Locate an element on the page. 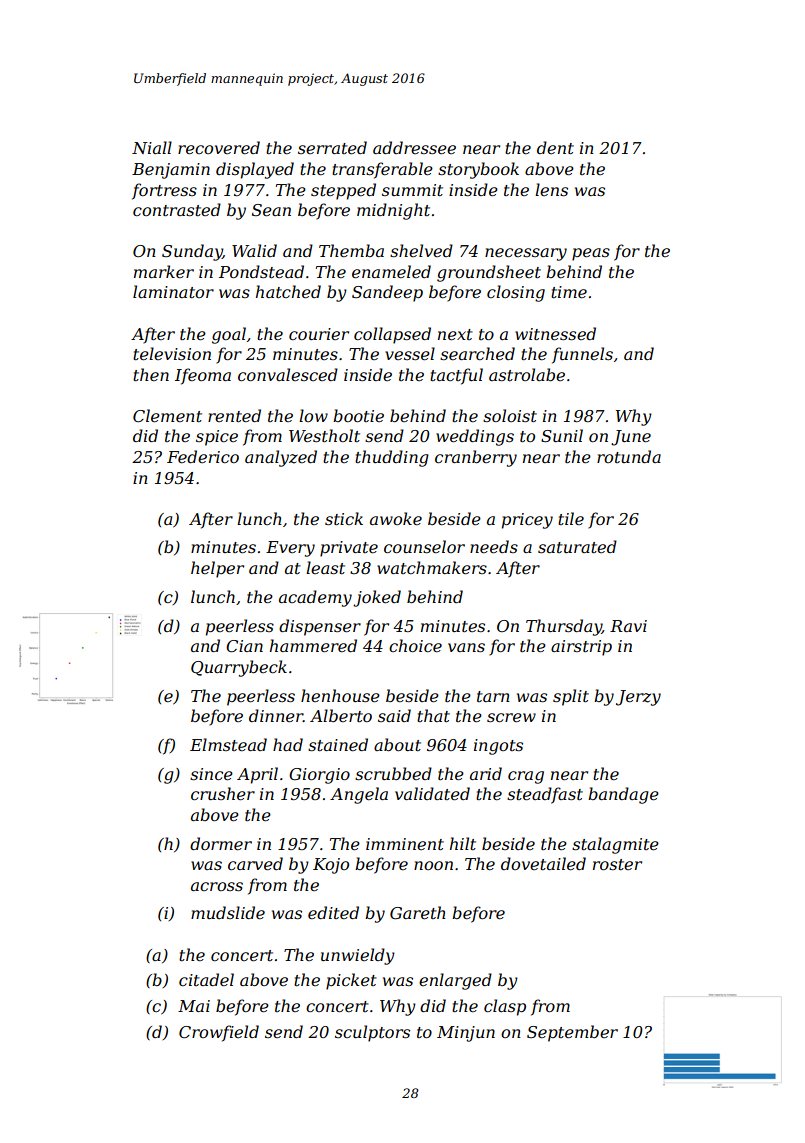 Image resolution: width=805 pixels, height=1143 pixels. crag is located at coordinates (526, 777).
